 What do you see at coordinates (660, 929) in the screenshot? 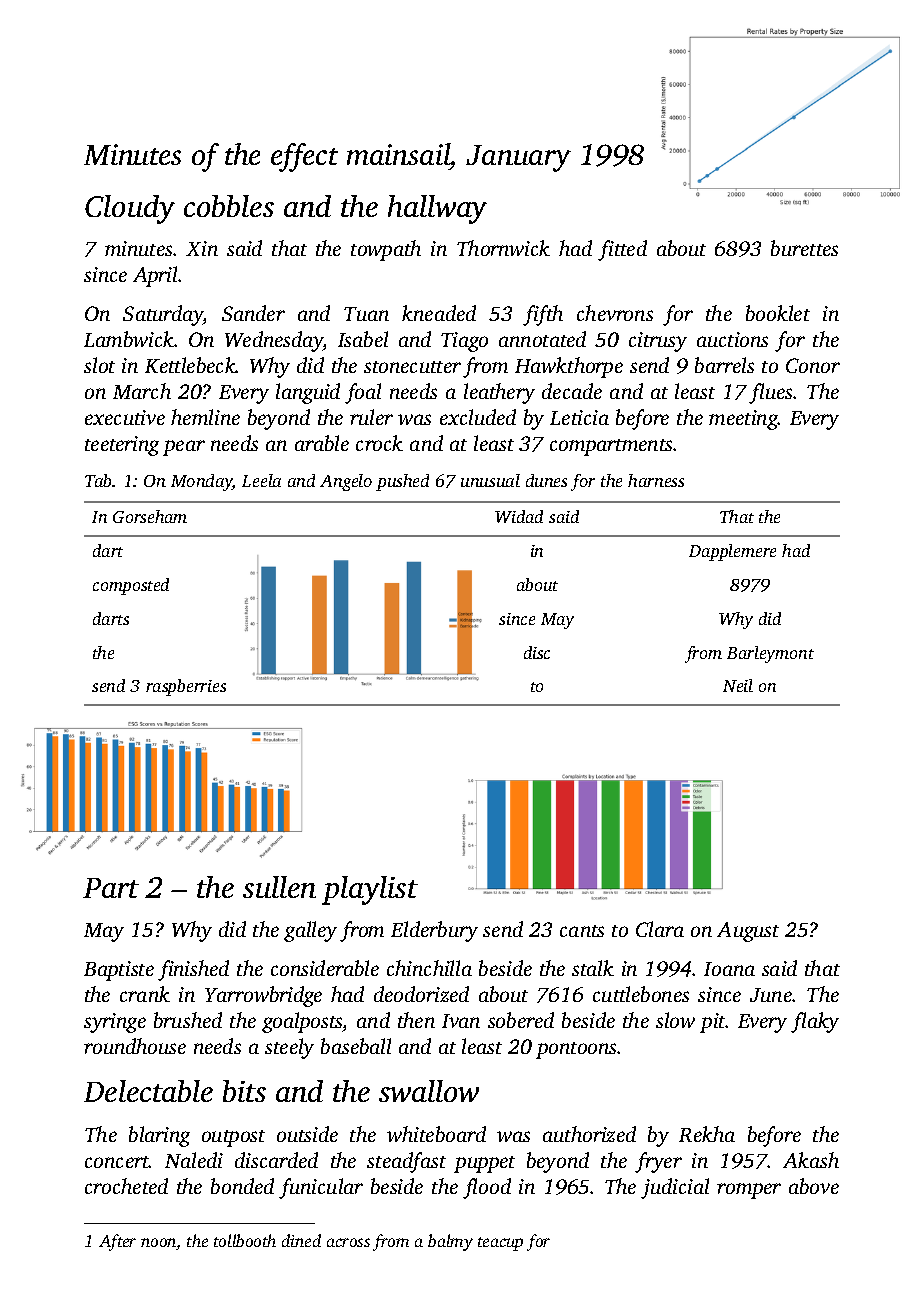
I see `Clara` at bounding box center [660, 929].
